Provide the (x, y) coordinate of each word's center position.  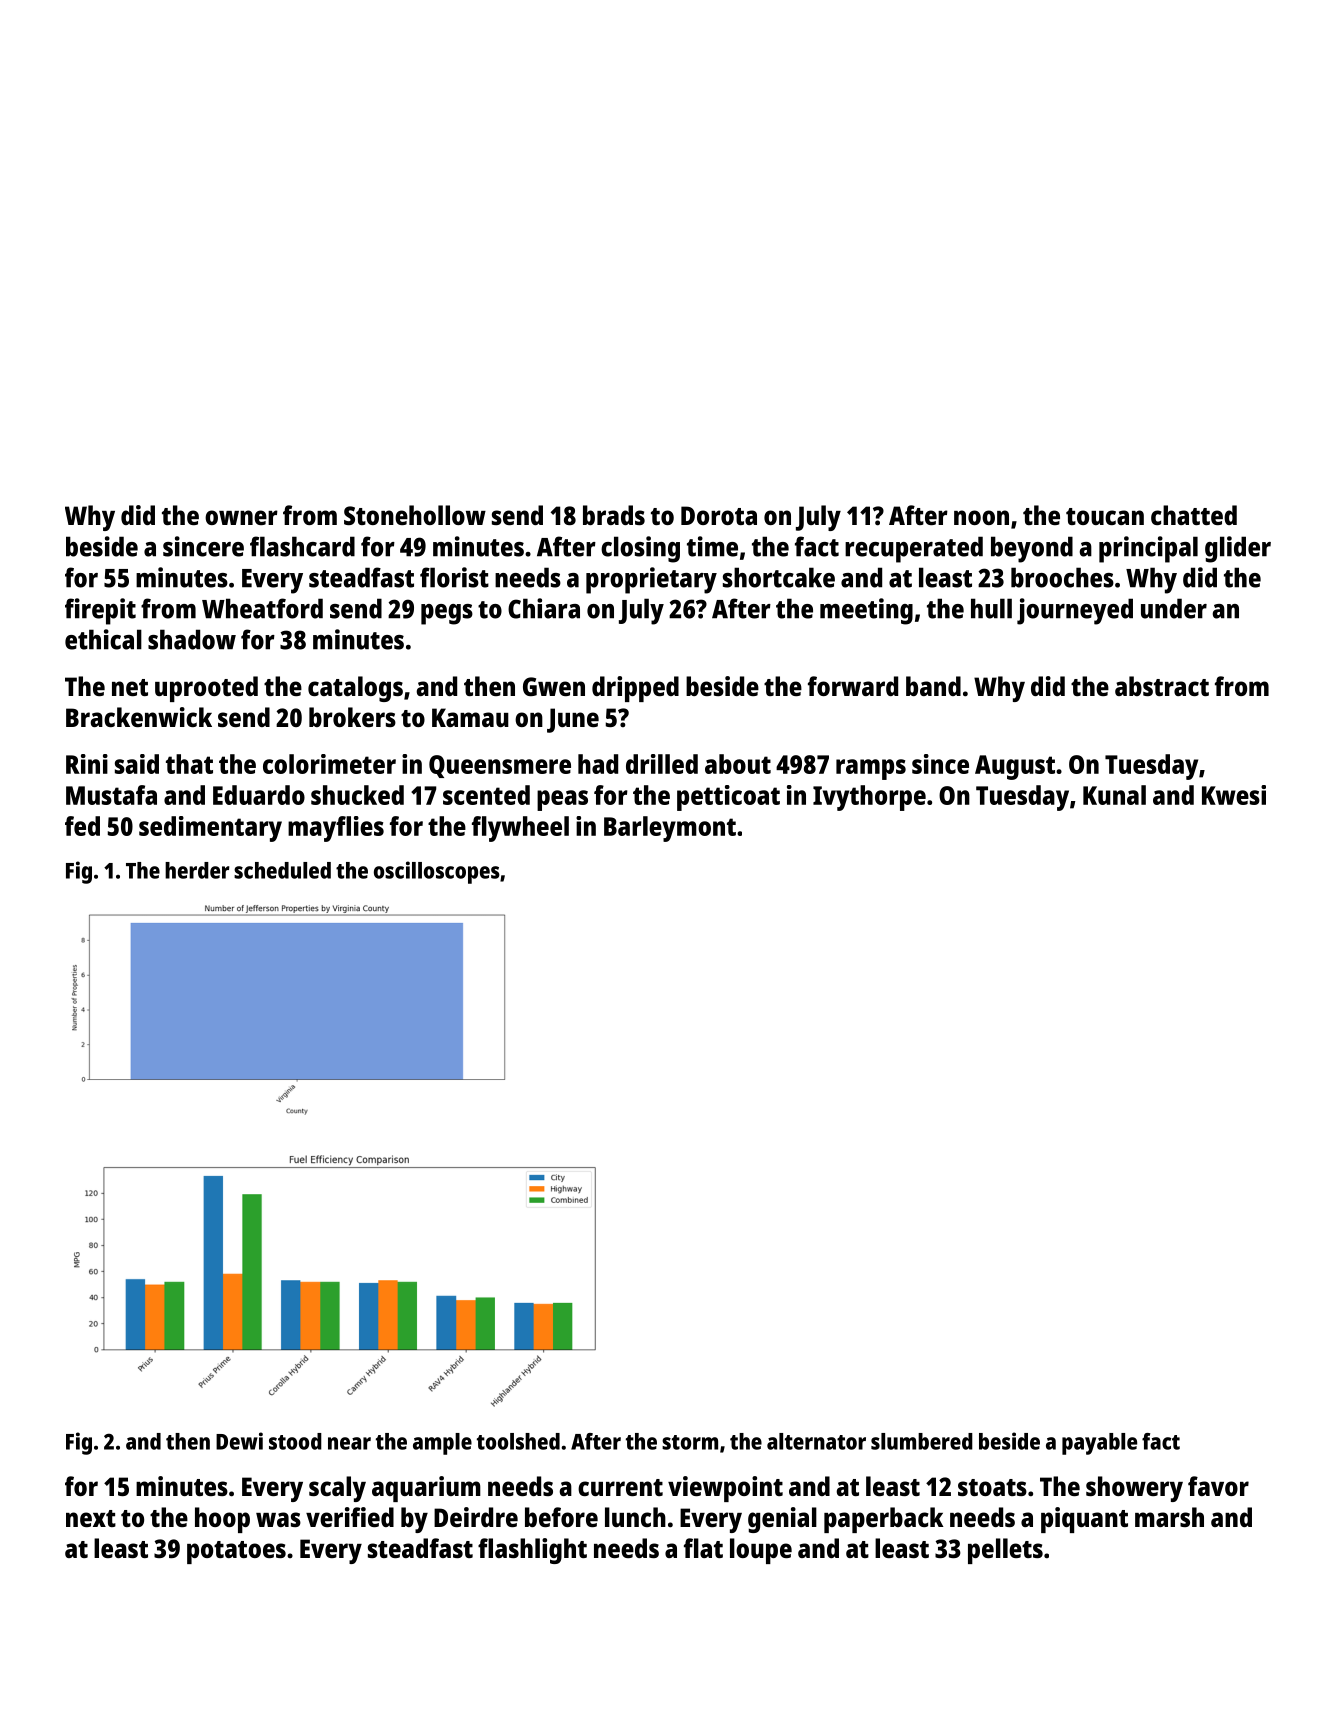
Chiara (544, 608)
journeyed (1075, 611)
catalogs (355, 689)
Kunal (1114, 795)
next (91, 1518)
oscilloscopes (437, 872)
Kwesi (1234, 795)
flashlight (532, 1551)
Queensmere (500, 766)
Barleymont (670, 829)
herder (197, 870)
